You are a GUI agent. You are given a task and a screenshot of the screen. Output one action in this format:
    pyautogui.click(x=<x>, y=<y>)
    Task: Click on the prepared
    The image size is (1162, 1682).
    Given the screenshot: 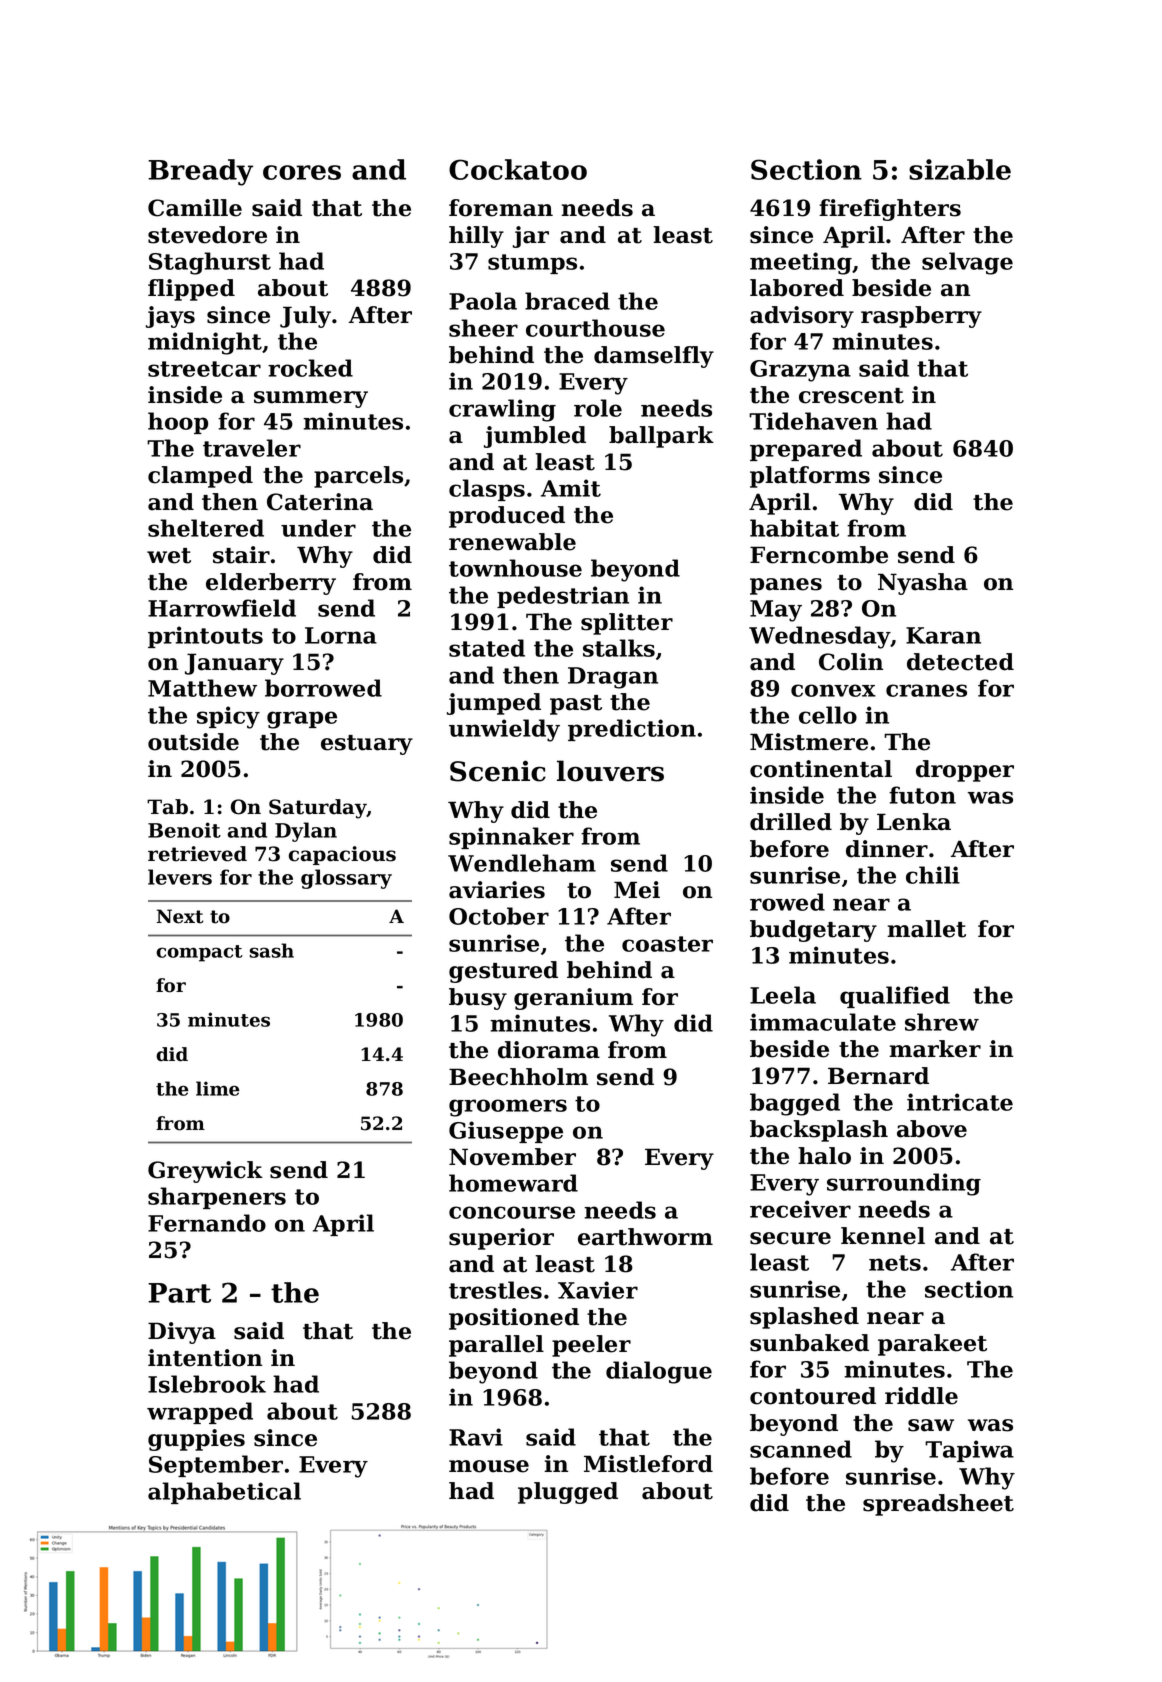 What is the action you would take?
    pyautogui.click(x=806, y=450)
